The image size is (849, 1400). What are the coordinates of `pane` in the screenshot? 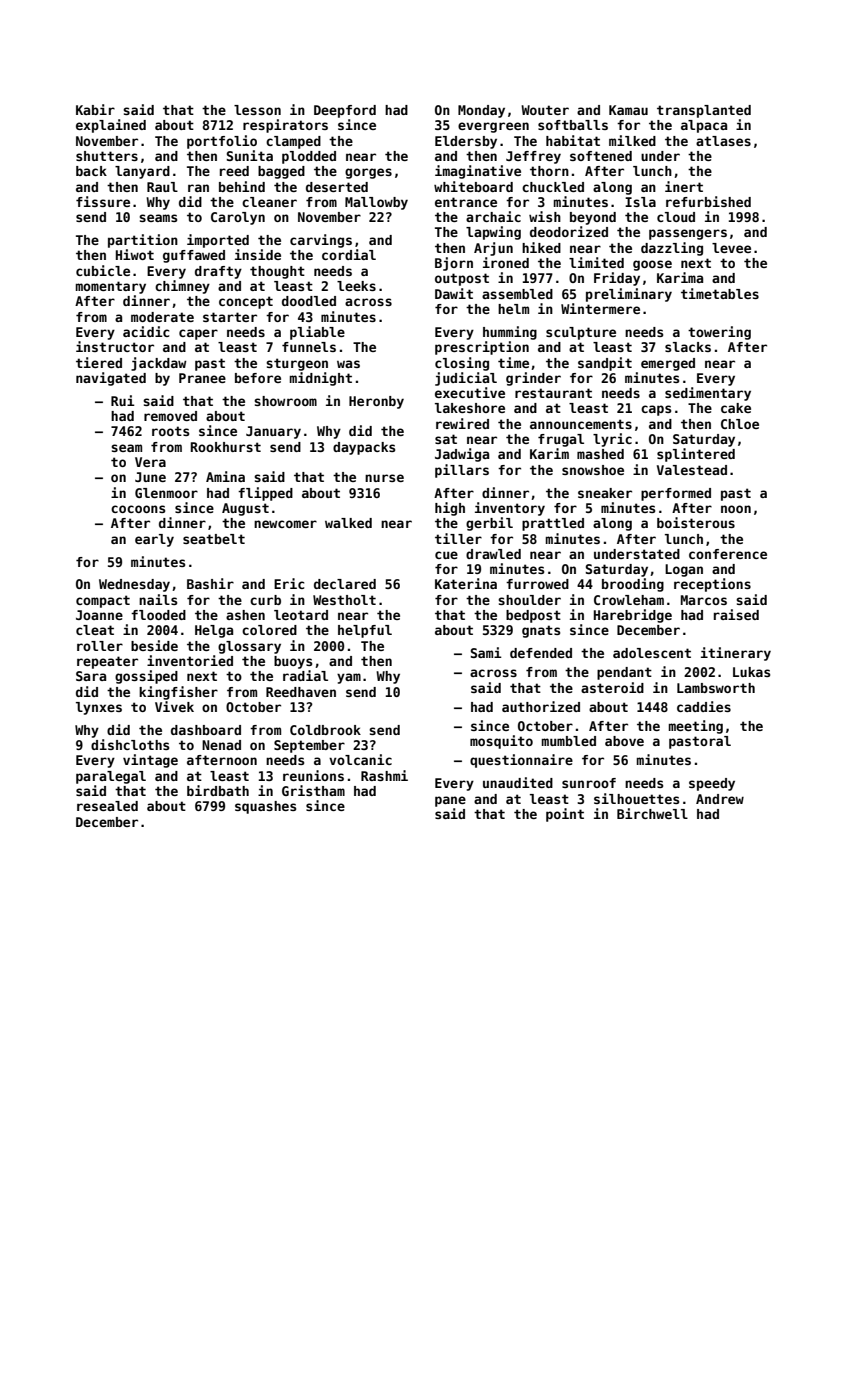 It's located at (450, 801).
